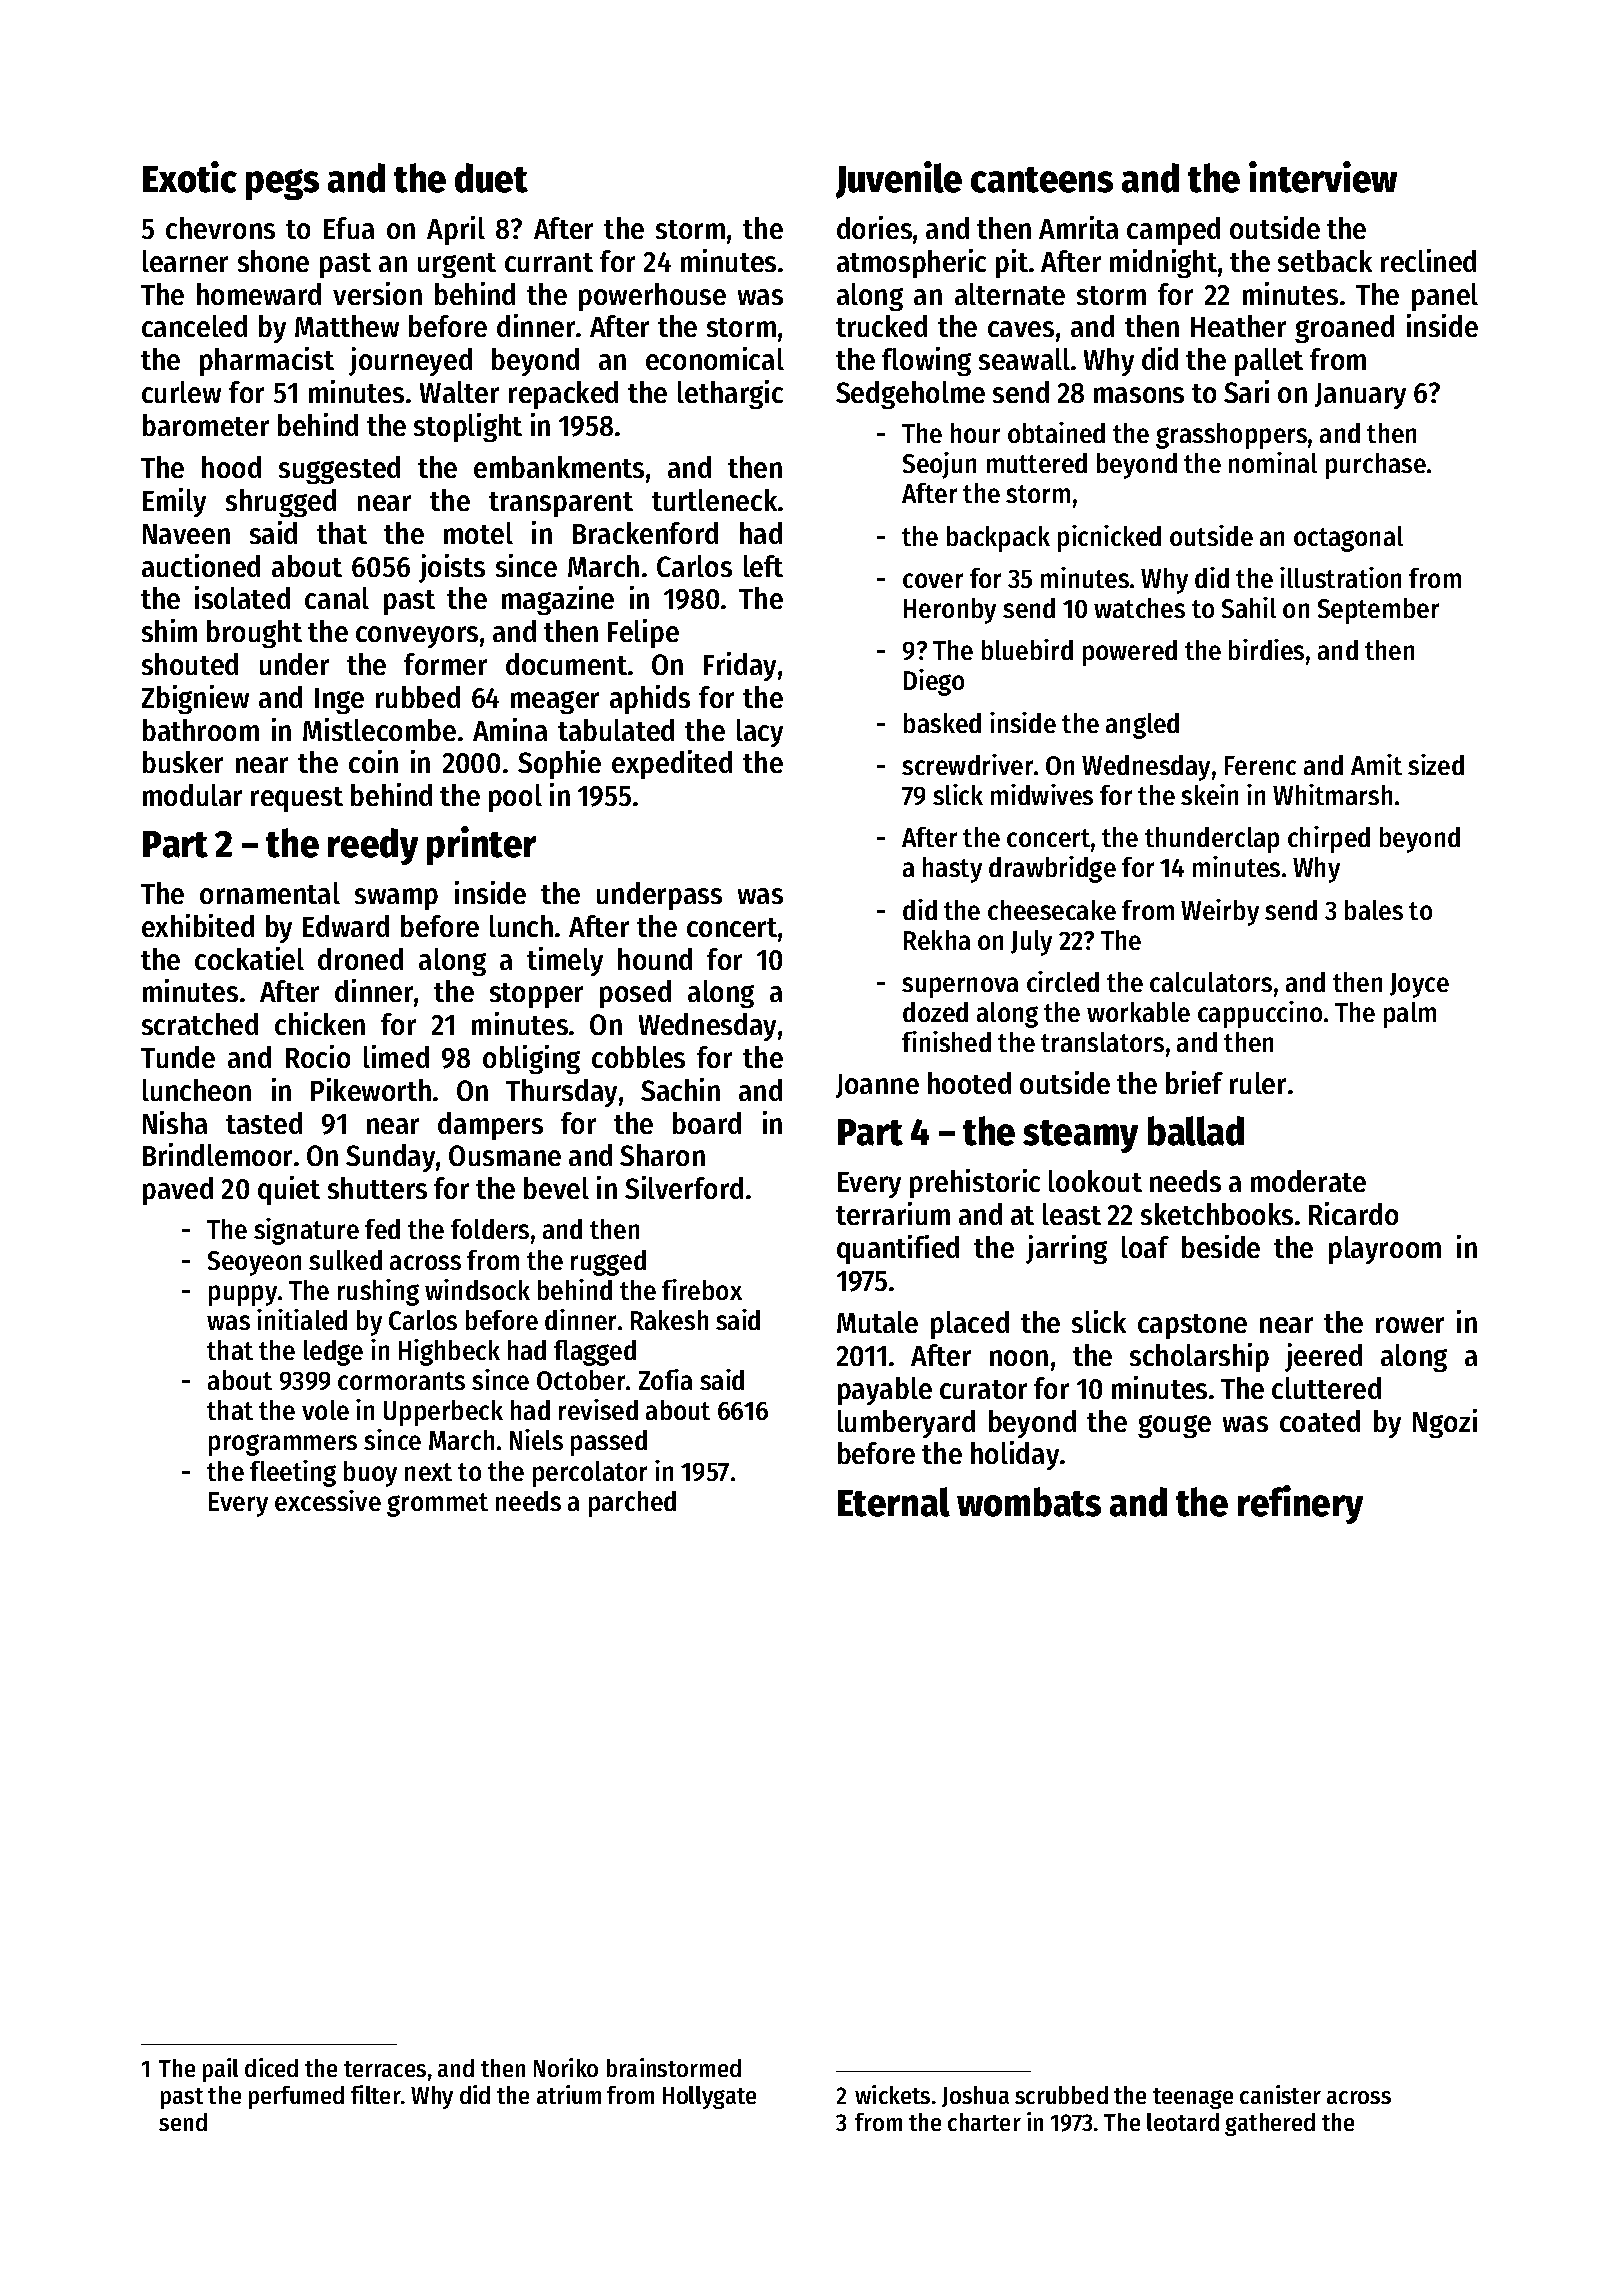 The image size is (1620, 2292). I want to click on filter, so click(376, 2094).
